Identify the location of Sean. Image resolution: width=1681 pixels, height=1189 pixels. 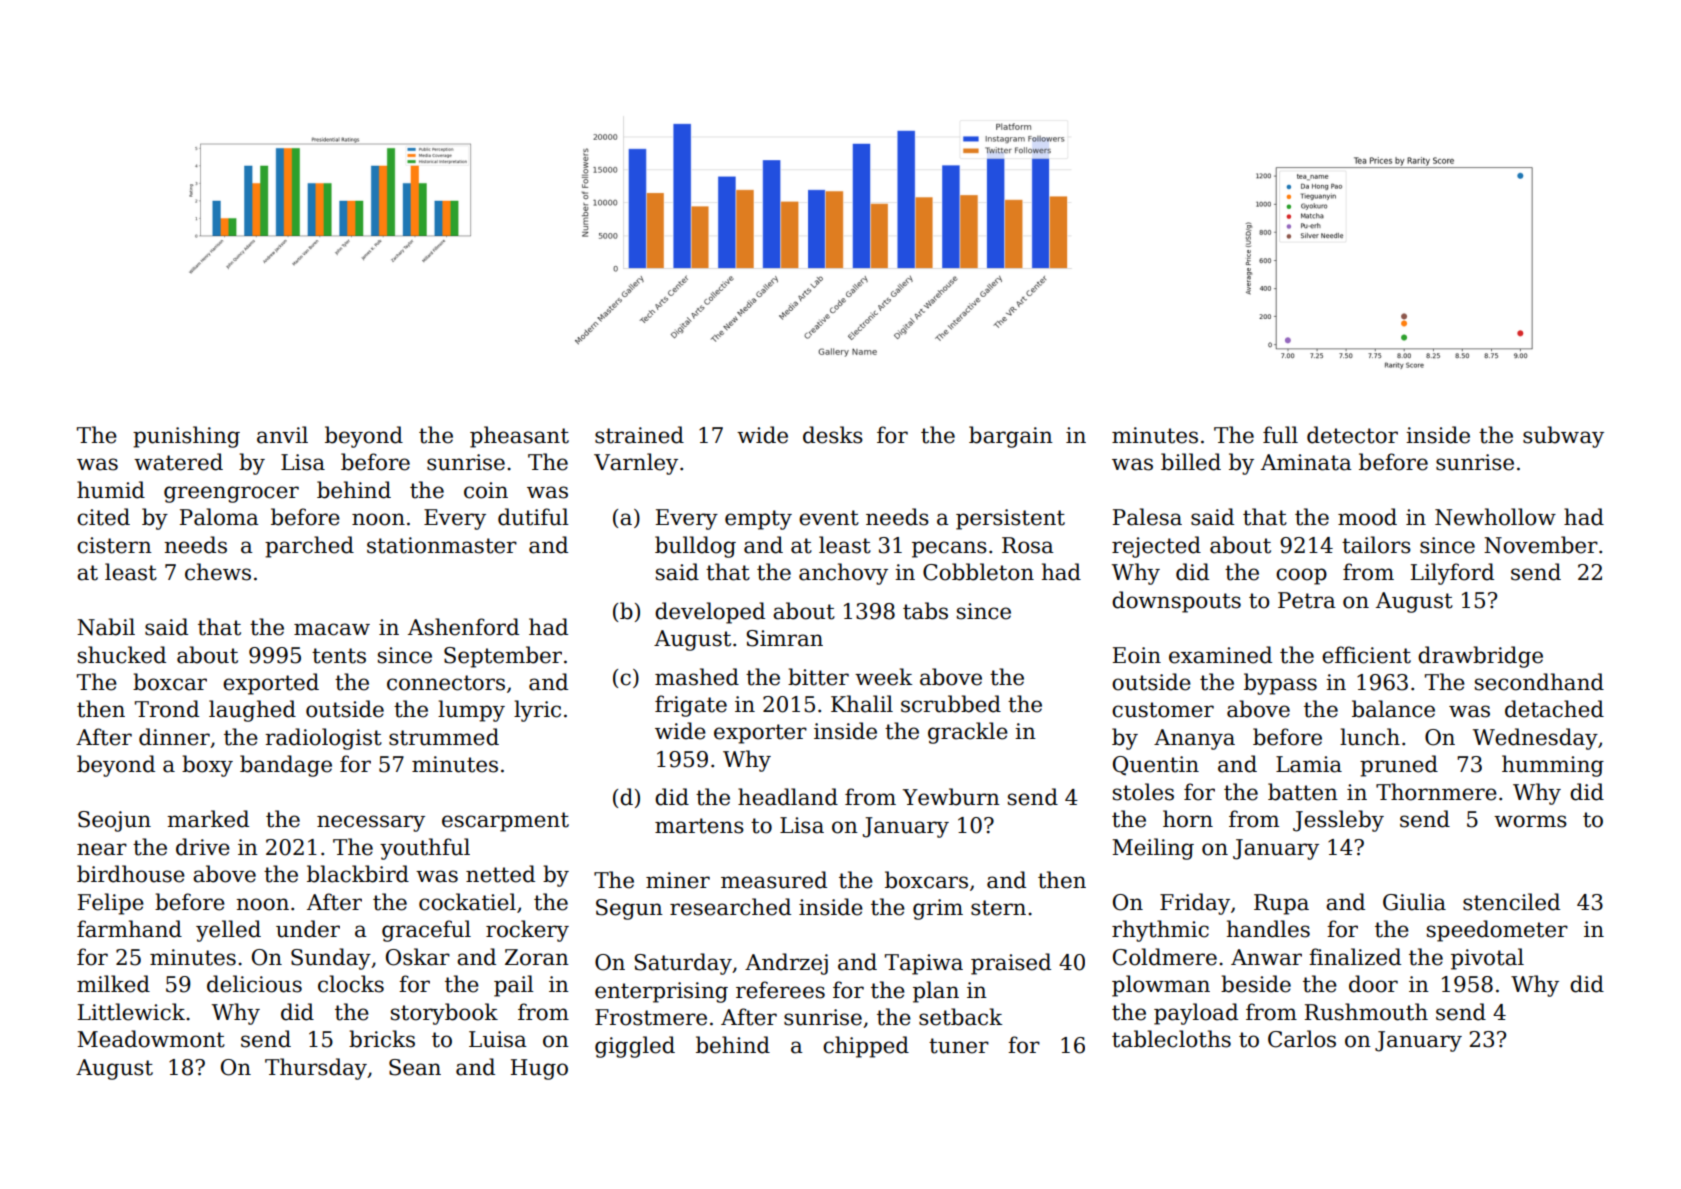
(415, 1067).
